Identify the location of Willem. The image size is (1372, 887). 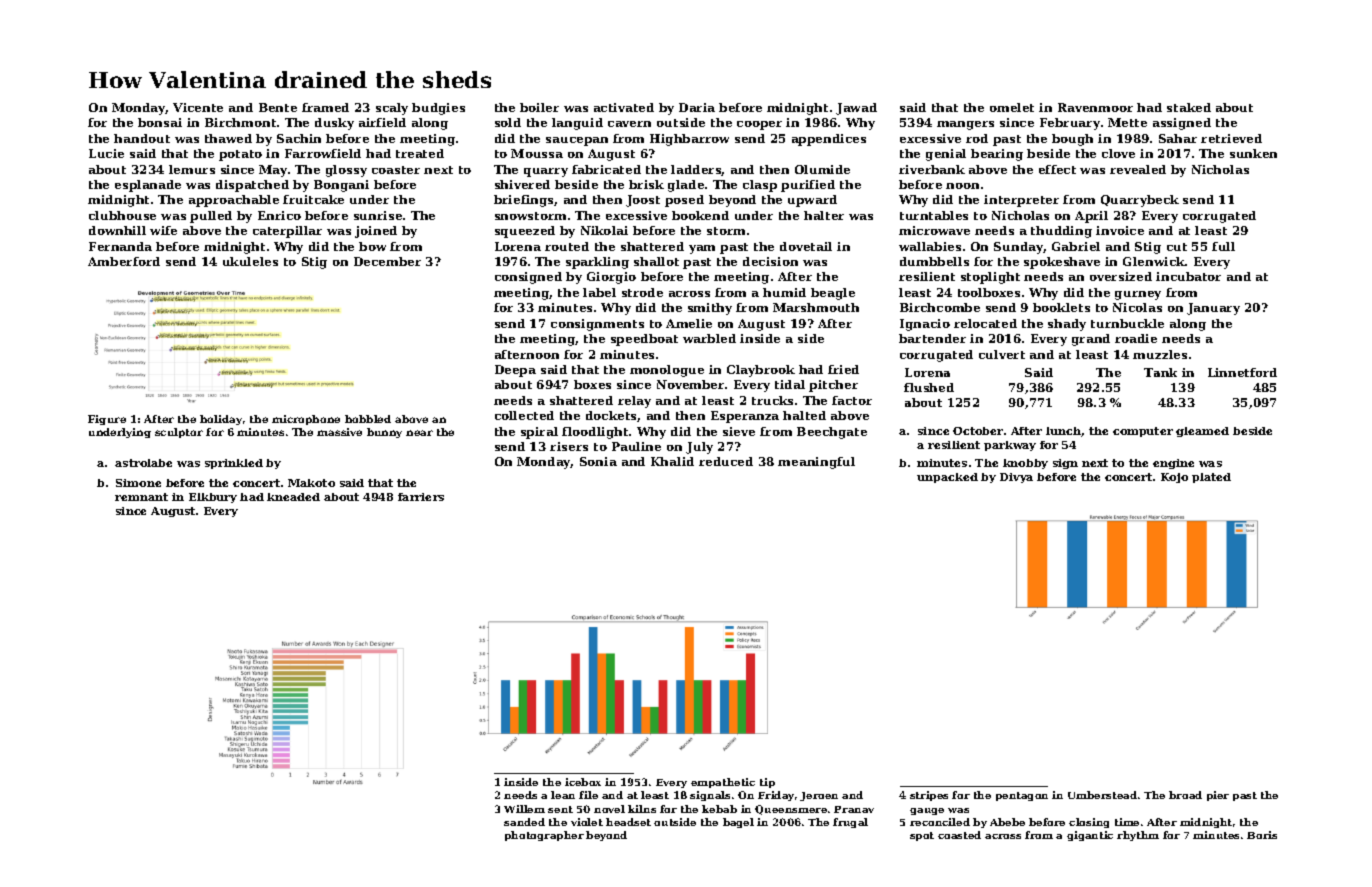
(524, 809).
